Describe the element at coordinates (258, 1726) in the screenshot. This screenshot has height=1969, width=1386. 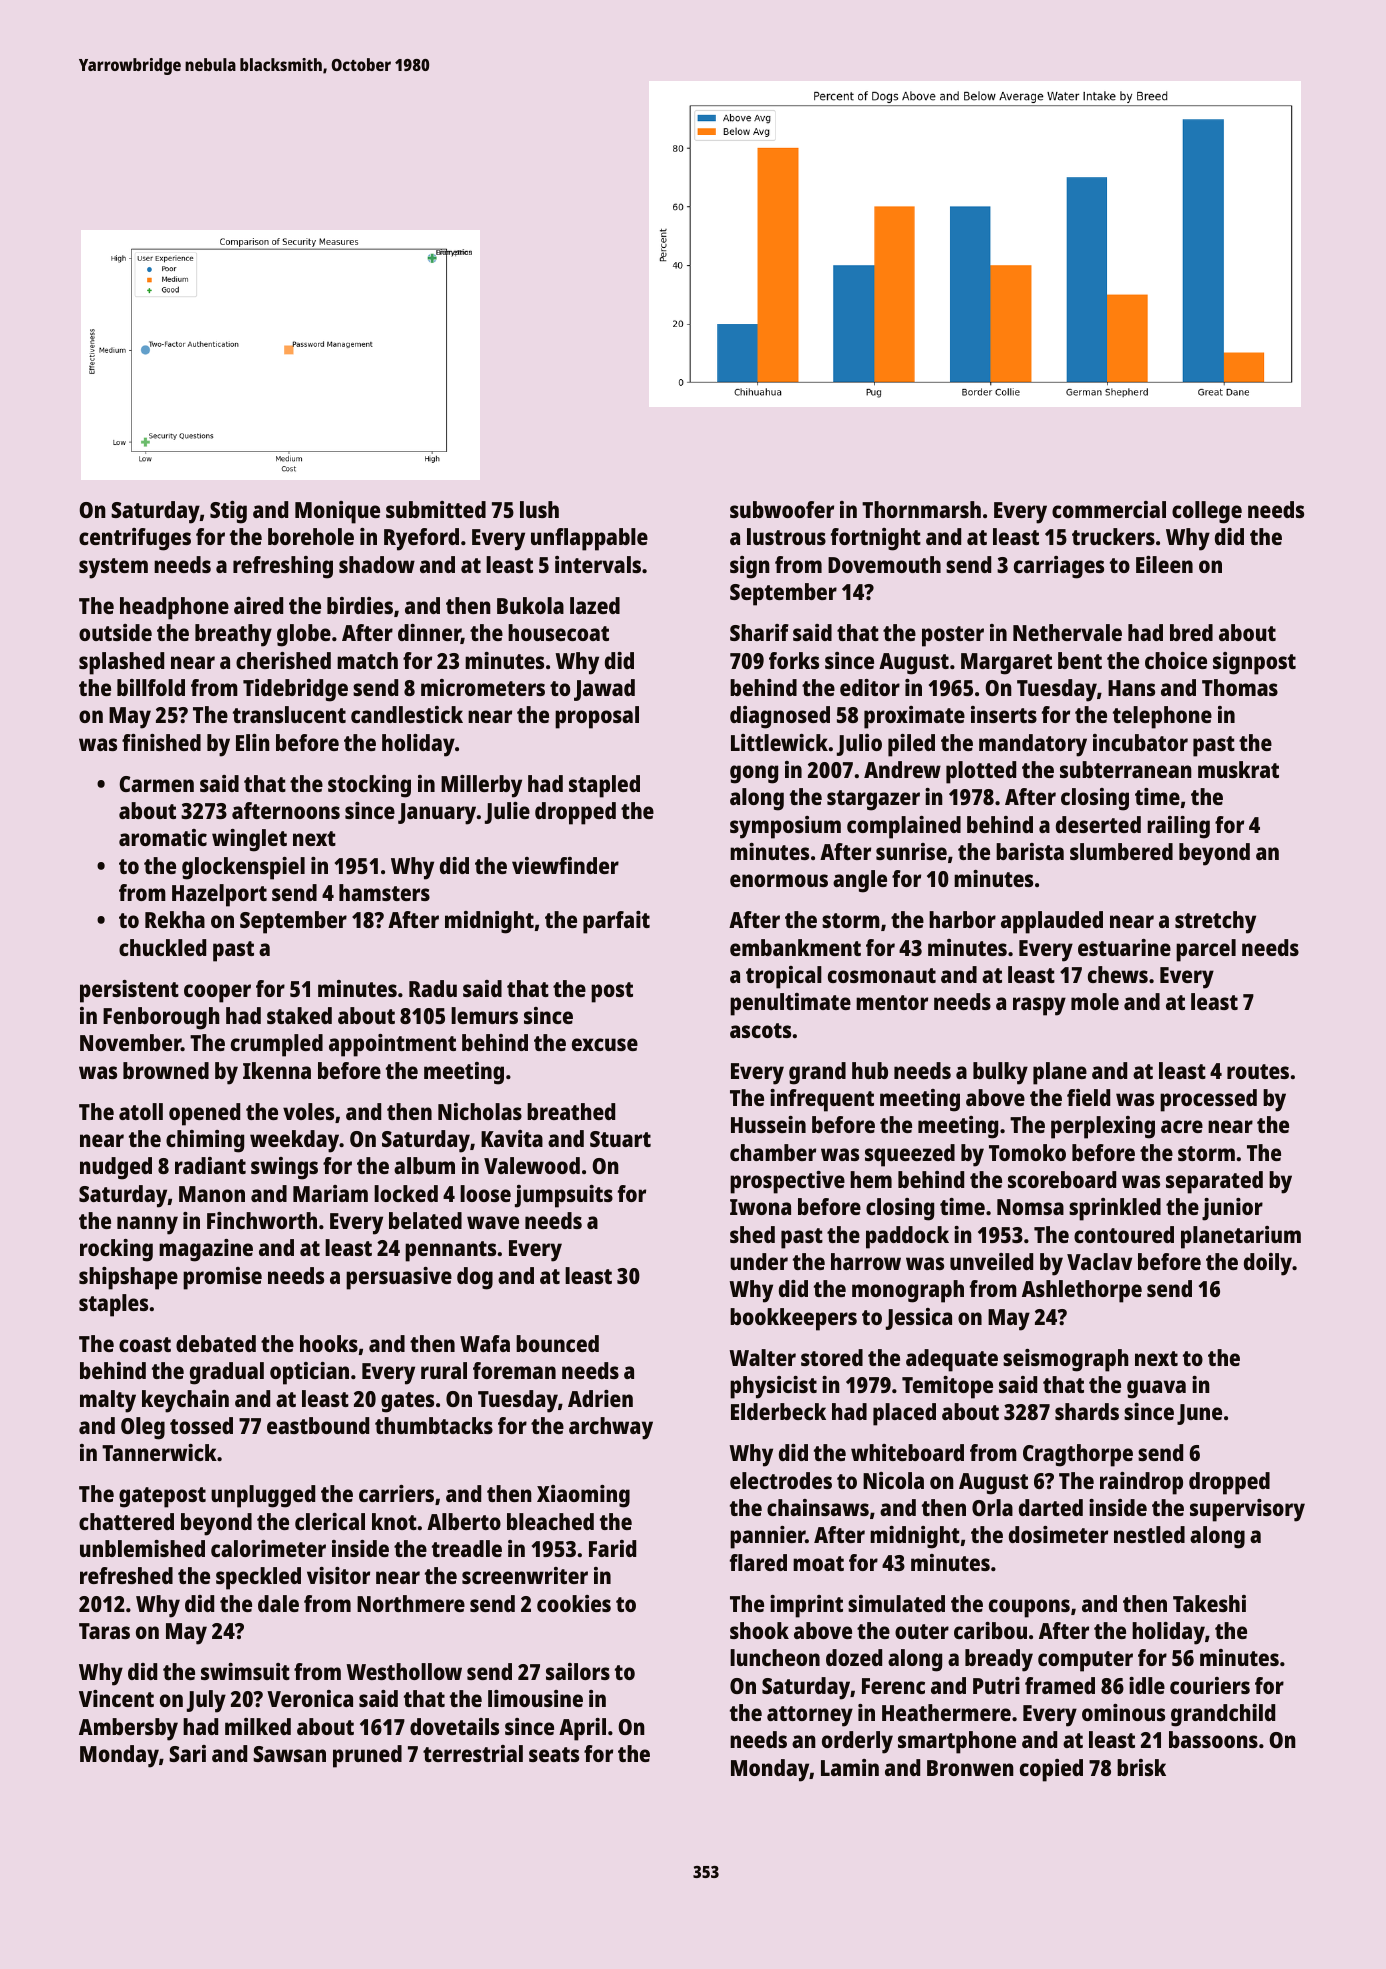
I see `milked` at that location.
